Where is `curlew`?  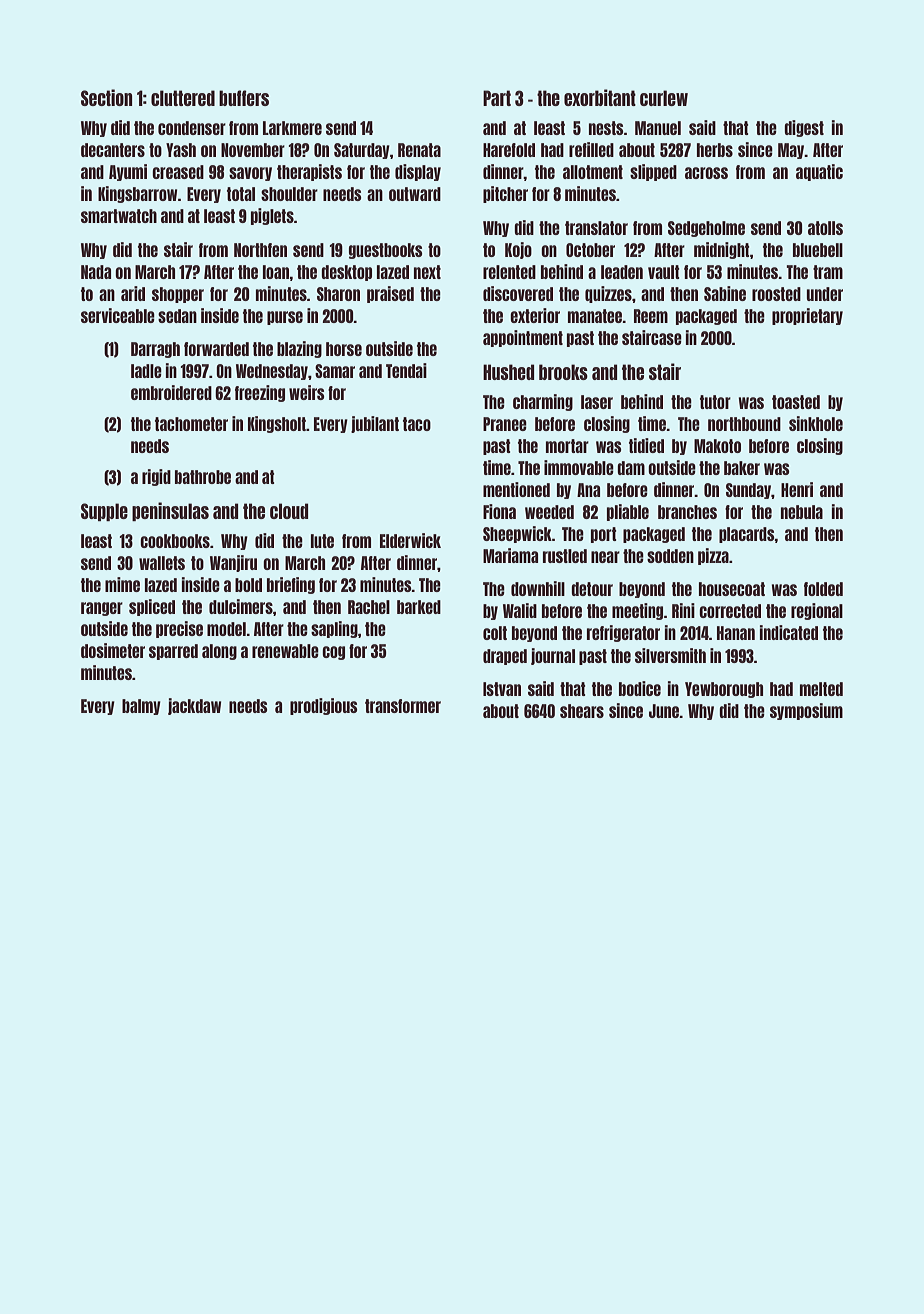
curlew is located at coordinates (664, 98).
